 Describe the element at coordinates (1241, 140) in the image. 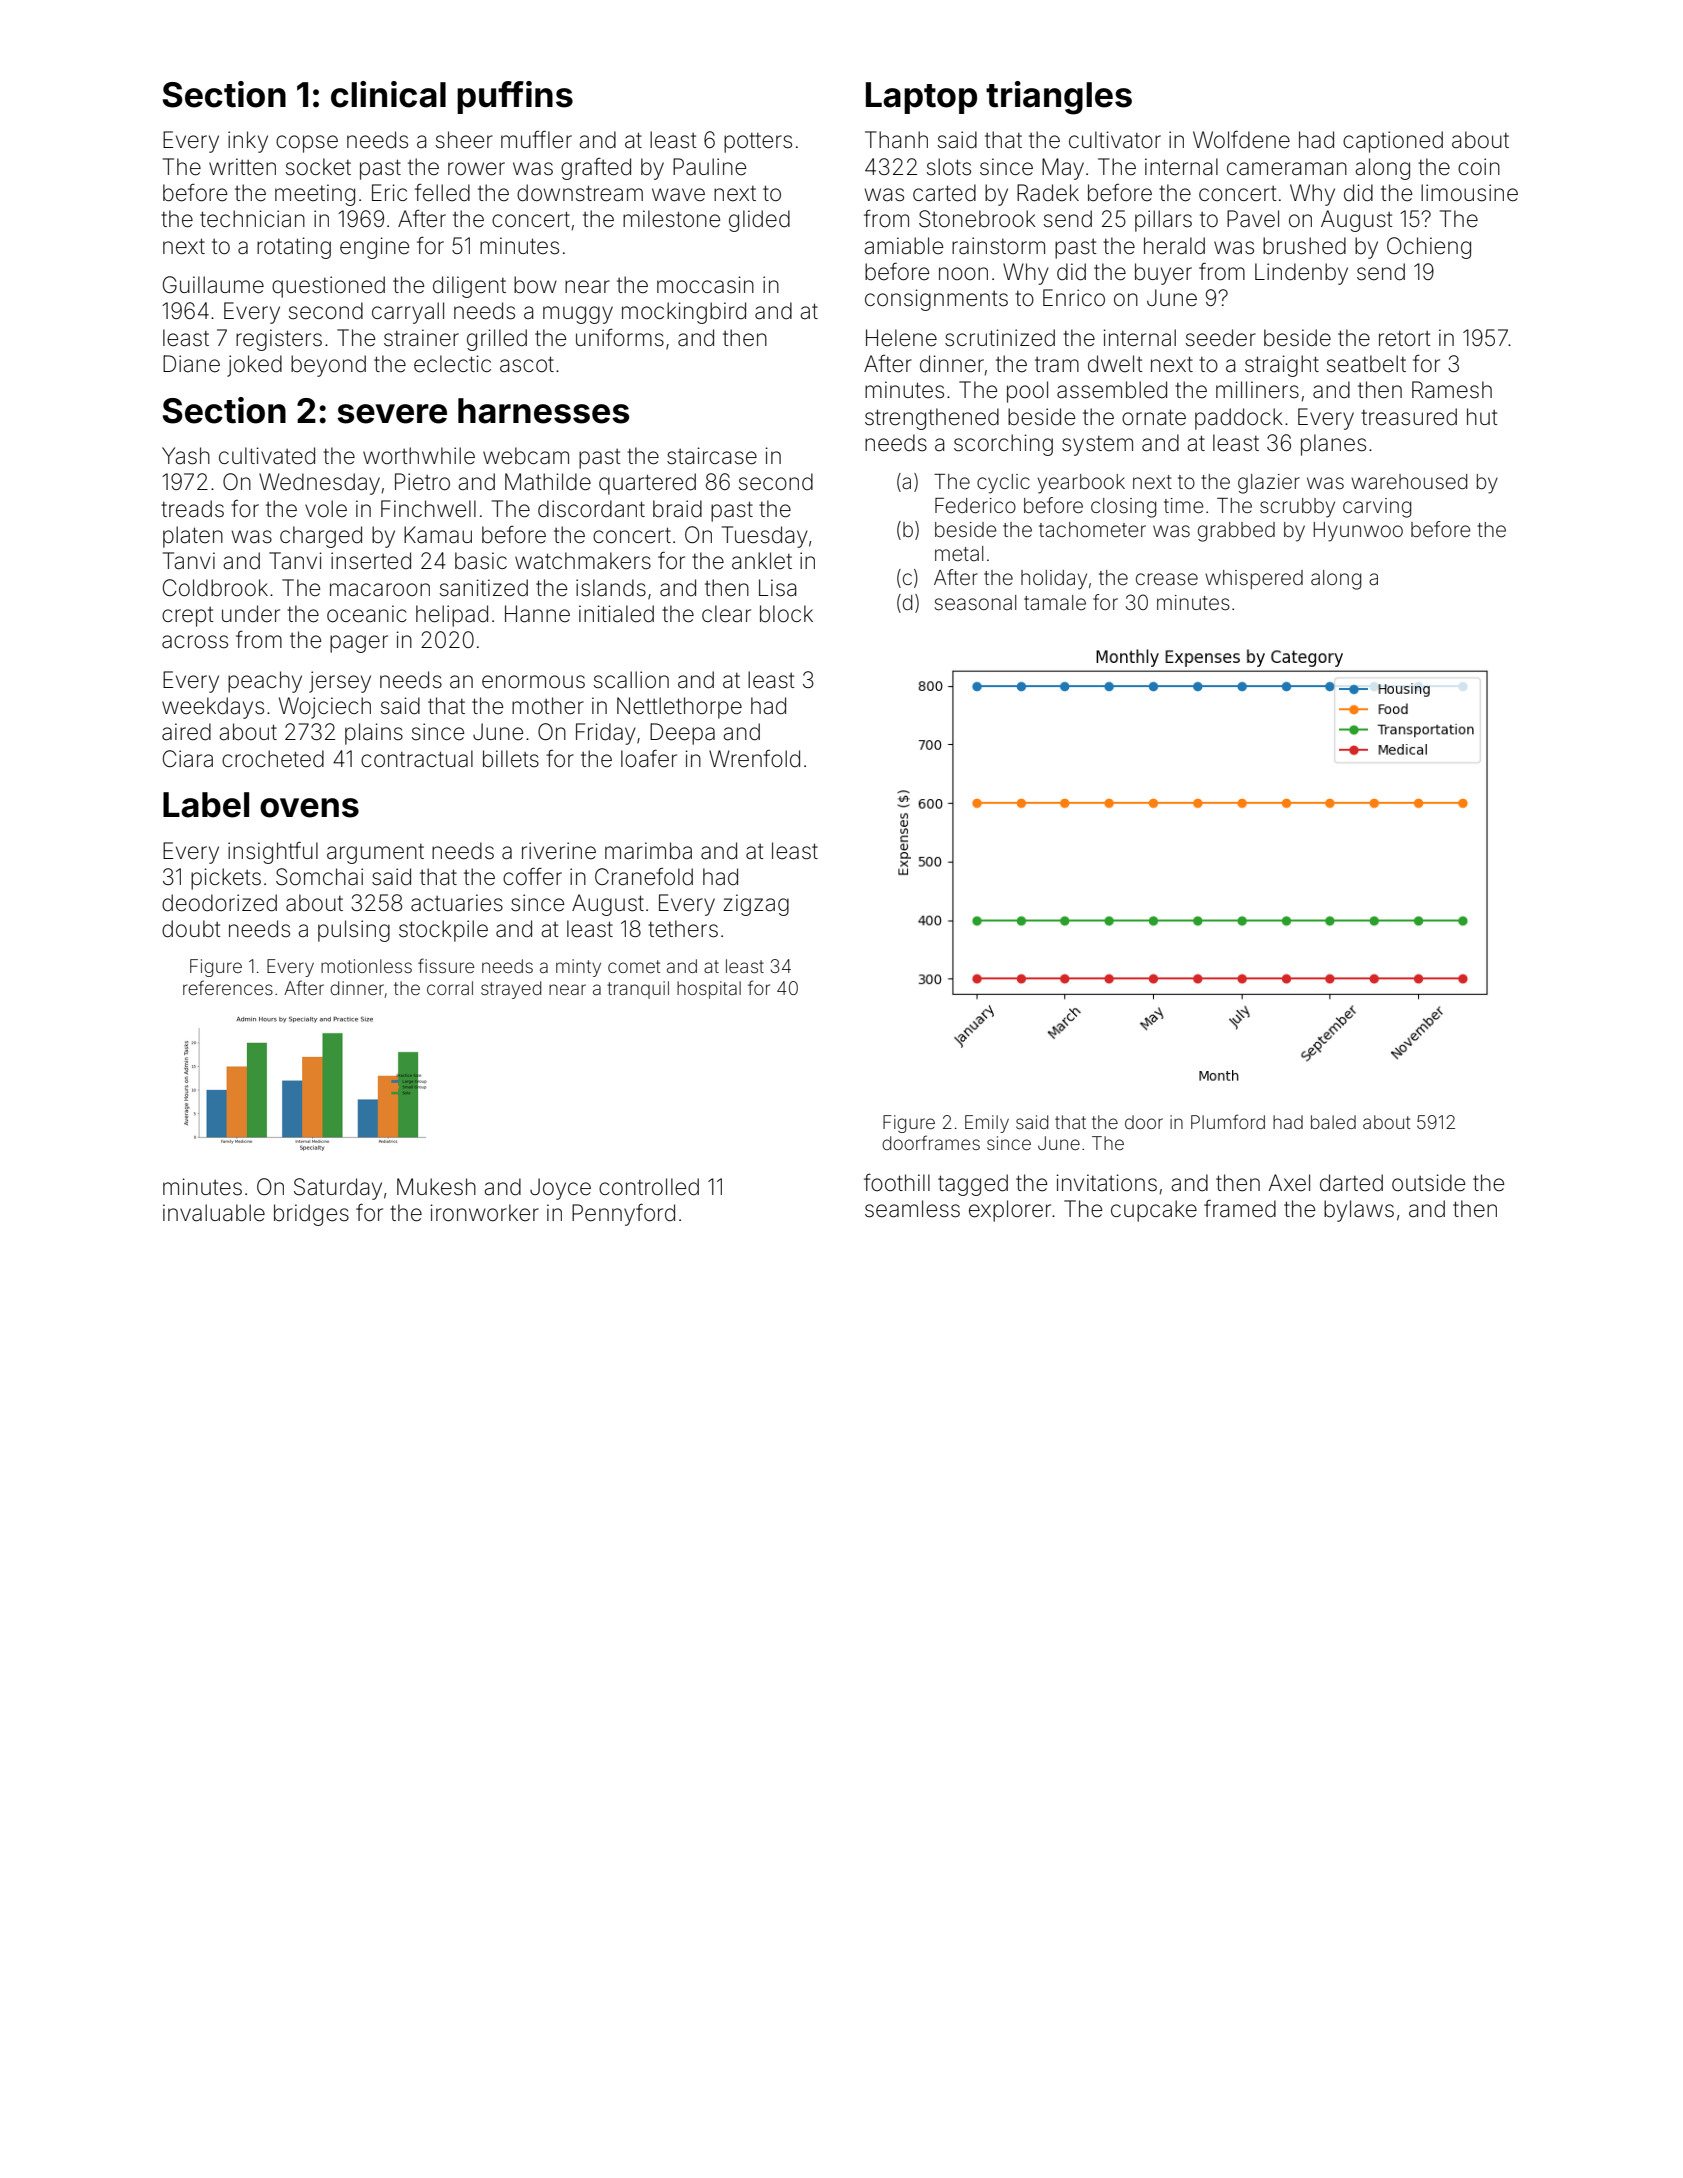

I see `Wolfdene` at that location.
